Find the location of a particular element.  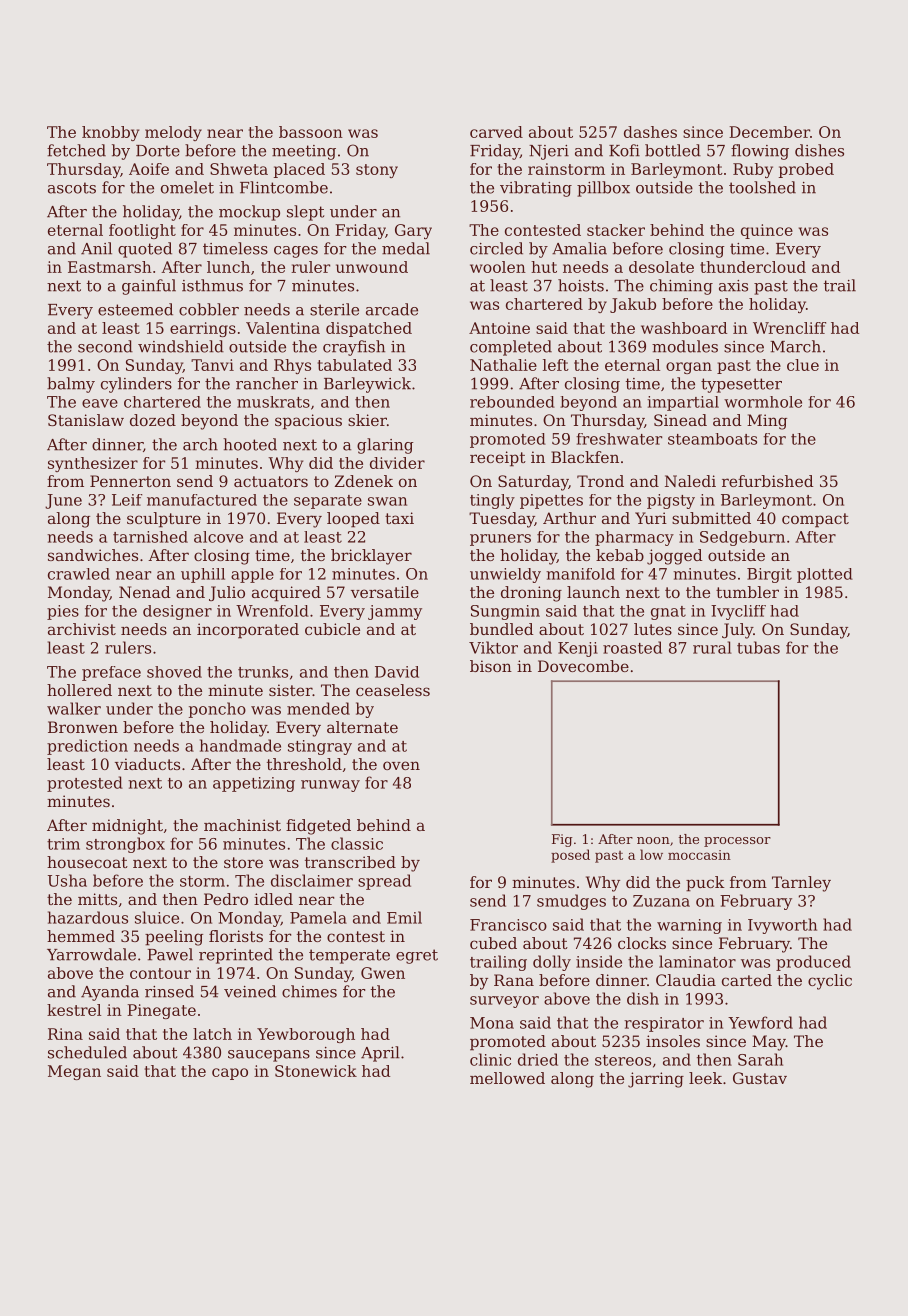

Gustav is located at coordinates (760, 1078).
